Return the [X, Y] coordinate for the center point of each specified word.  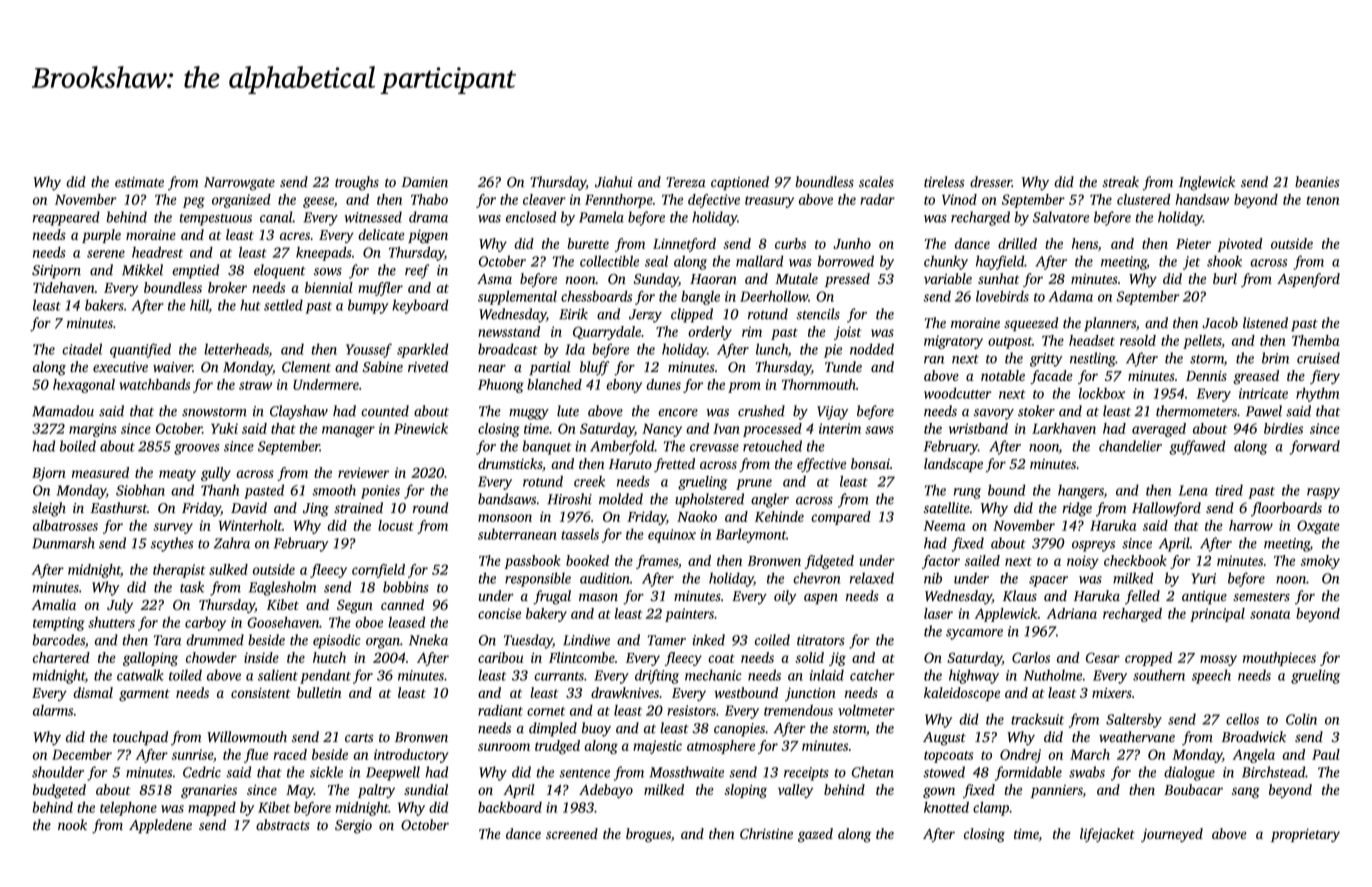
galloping [150, 659]
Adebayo [606, 791]
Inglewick [1207, 183]
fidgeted [829, 562]
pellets [1202, 342]
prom [744, 387]
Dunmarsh [63, 543]
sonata [1270, 614]
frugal [552, 597]
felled [1142, 597]
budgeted [59, 791]
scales [876, 182]
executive [120, 367]
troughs [357, 183]
